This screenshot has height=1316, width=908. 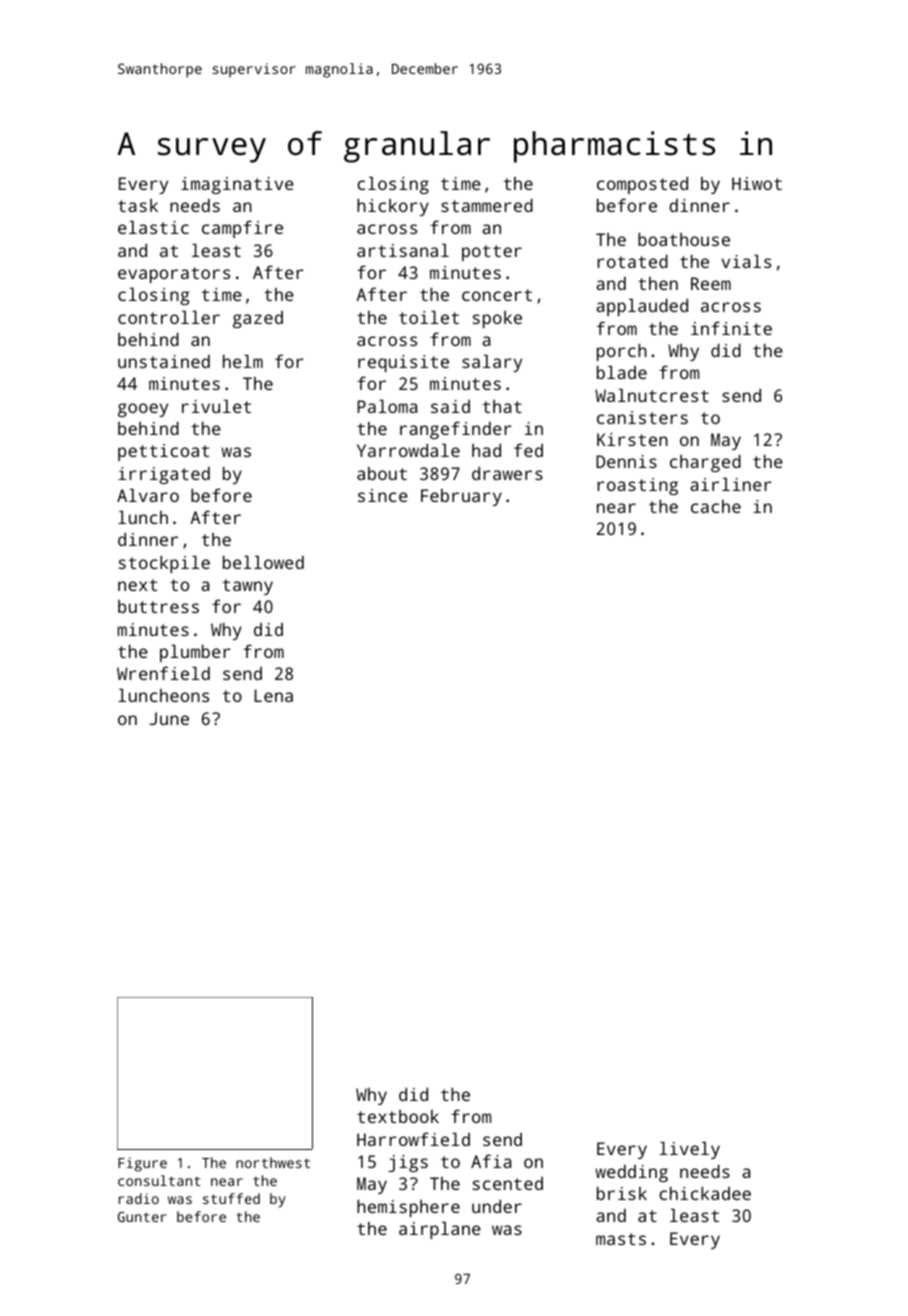 I want to click on roasting, so click(x=637, y=486).
